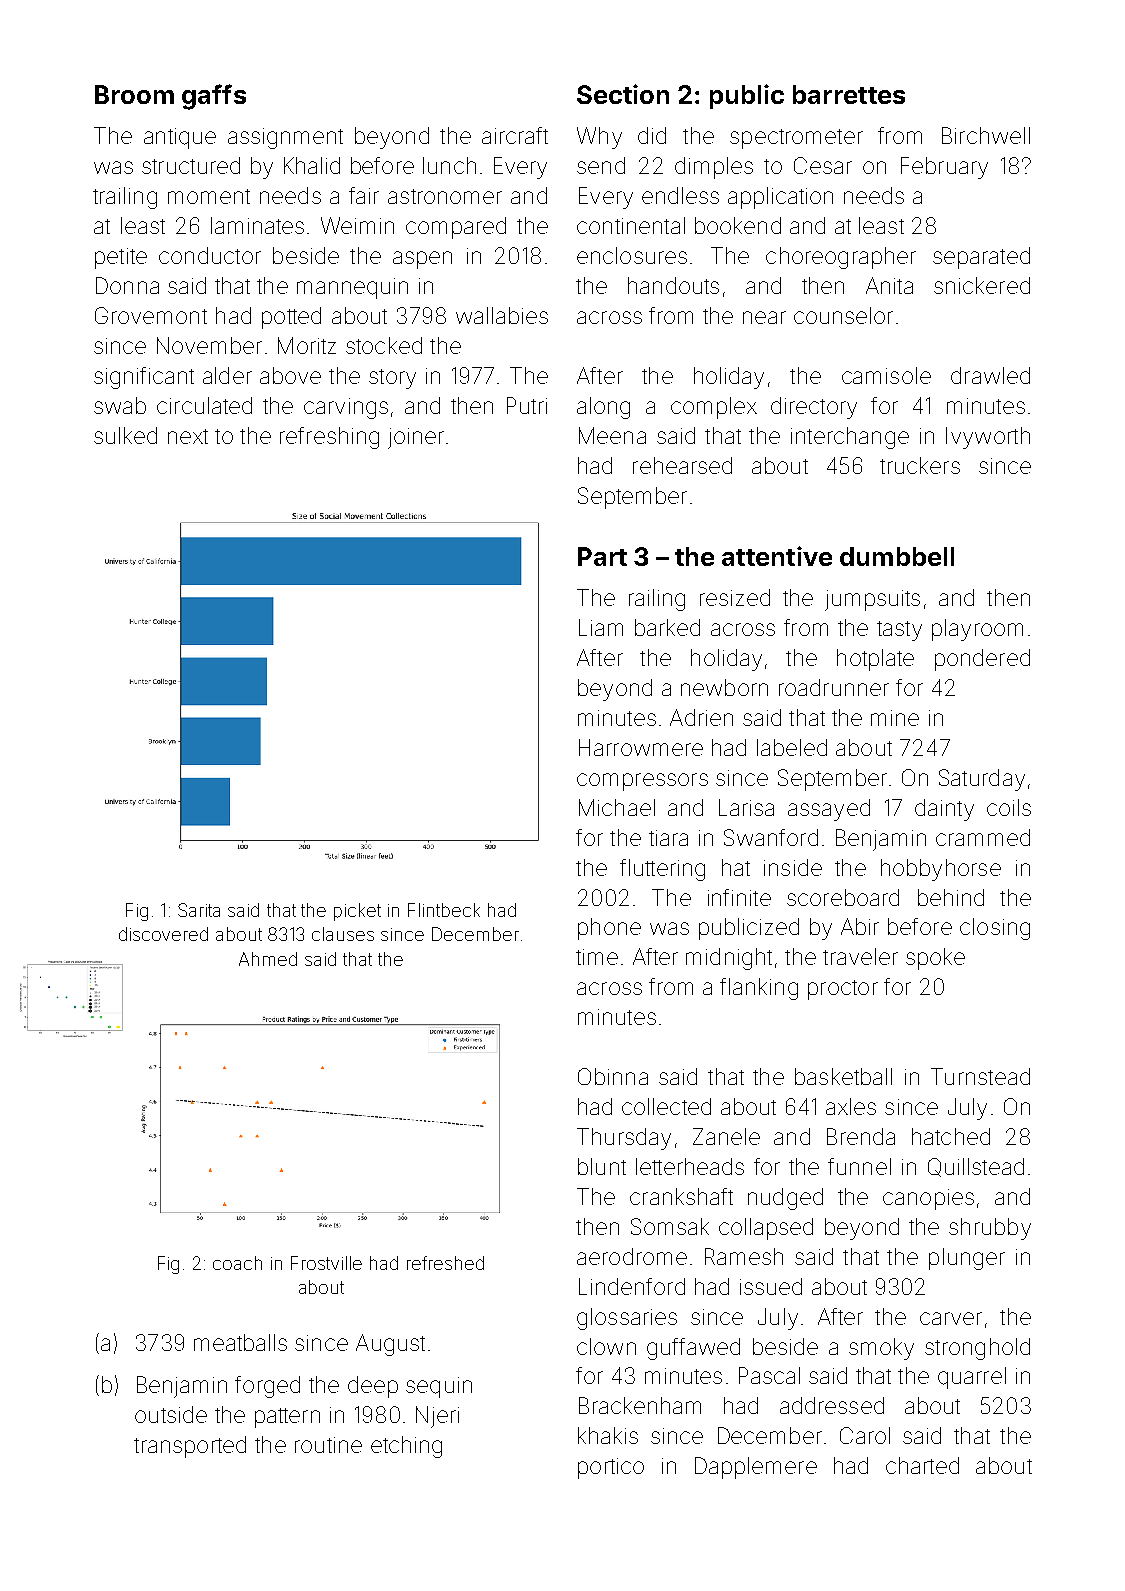 The width and height of the document is (1125, 1591). What do you see at coordinates (199, 910) in the document?
I see `Sarita` at bounding box center [199, 910].
